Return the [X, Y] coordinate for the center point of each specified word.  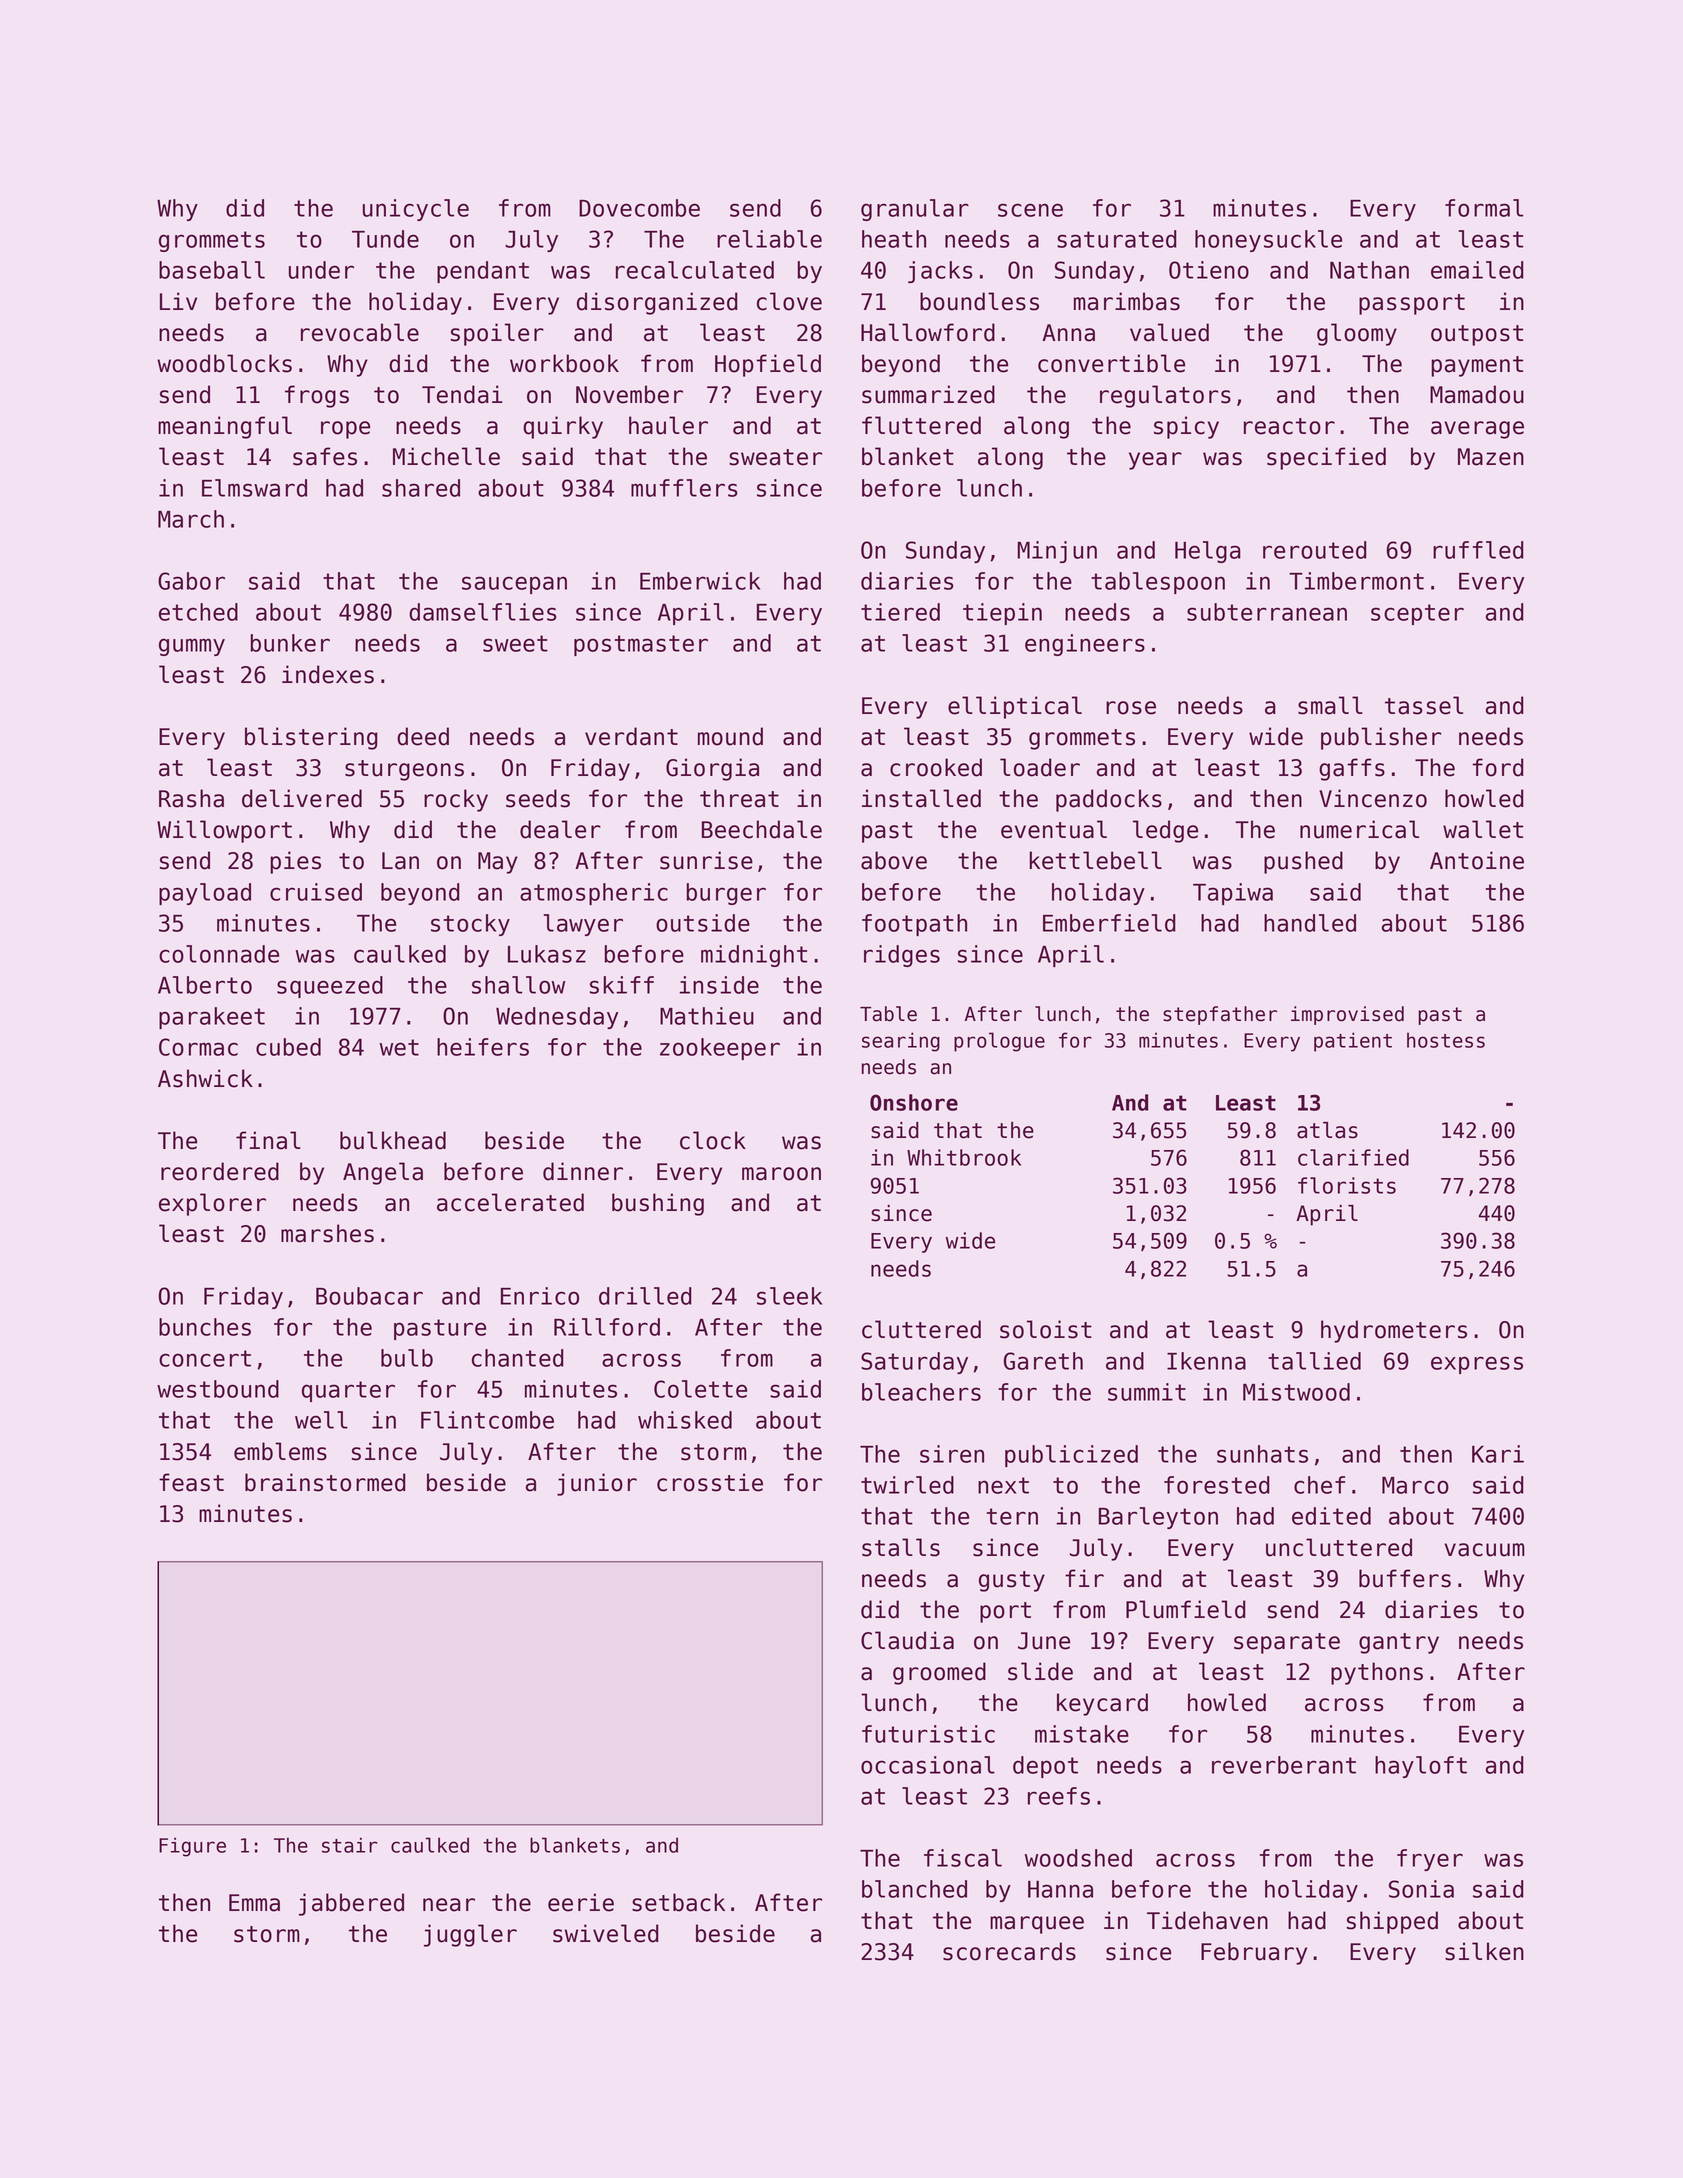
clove [789, 301]
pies [295, 862]
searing [901, 1042]
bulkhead [393, 1140]
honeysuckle [1268, 241]
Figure [192, 1847]
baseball [212, 270]
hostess [1446, 1040]
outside [703, 923]
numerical [1359, 829]
